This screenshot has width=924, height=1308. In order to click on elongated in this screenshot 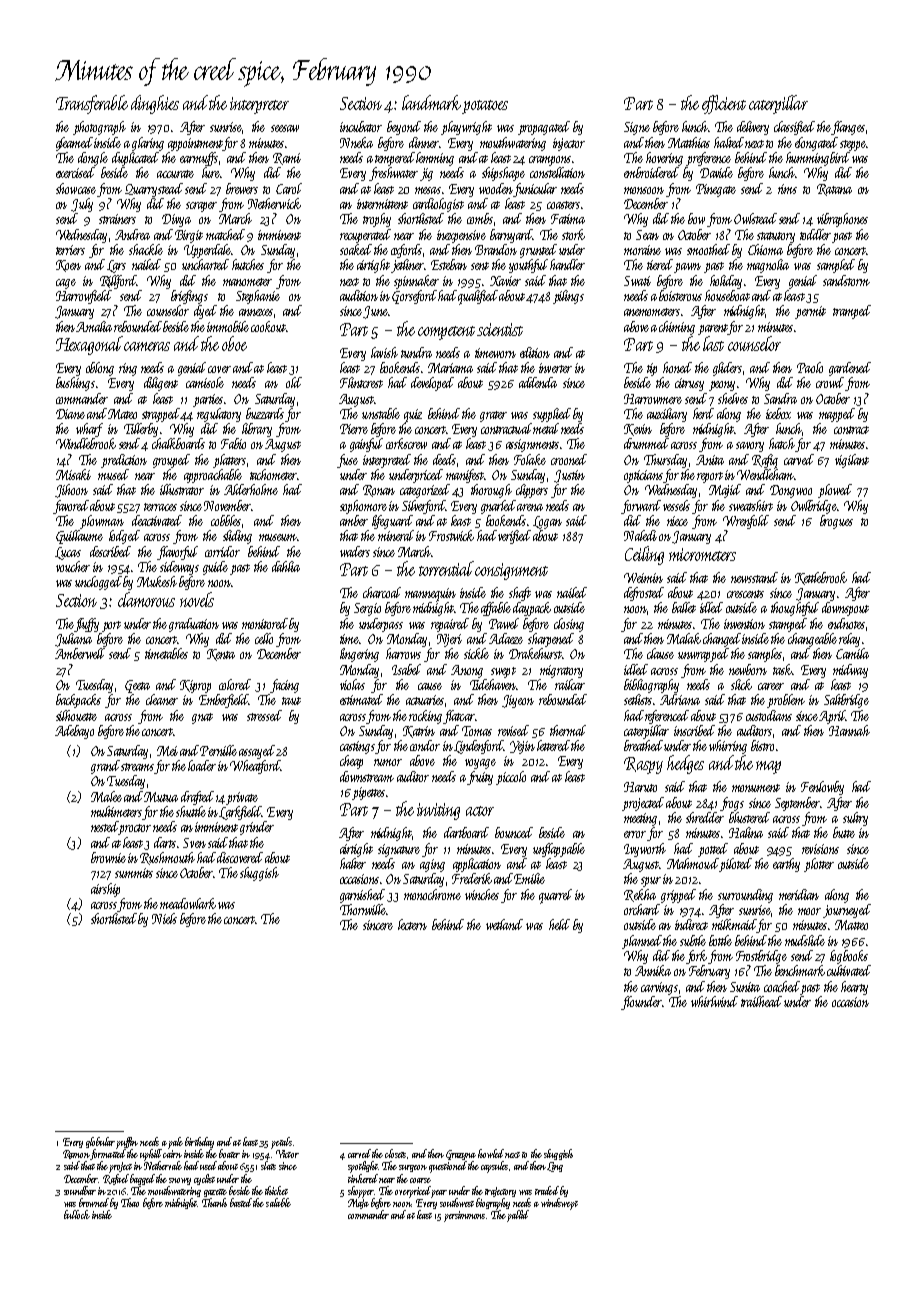, I will do `click(816, 144)`.
